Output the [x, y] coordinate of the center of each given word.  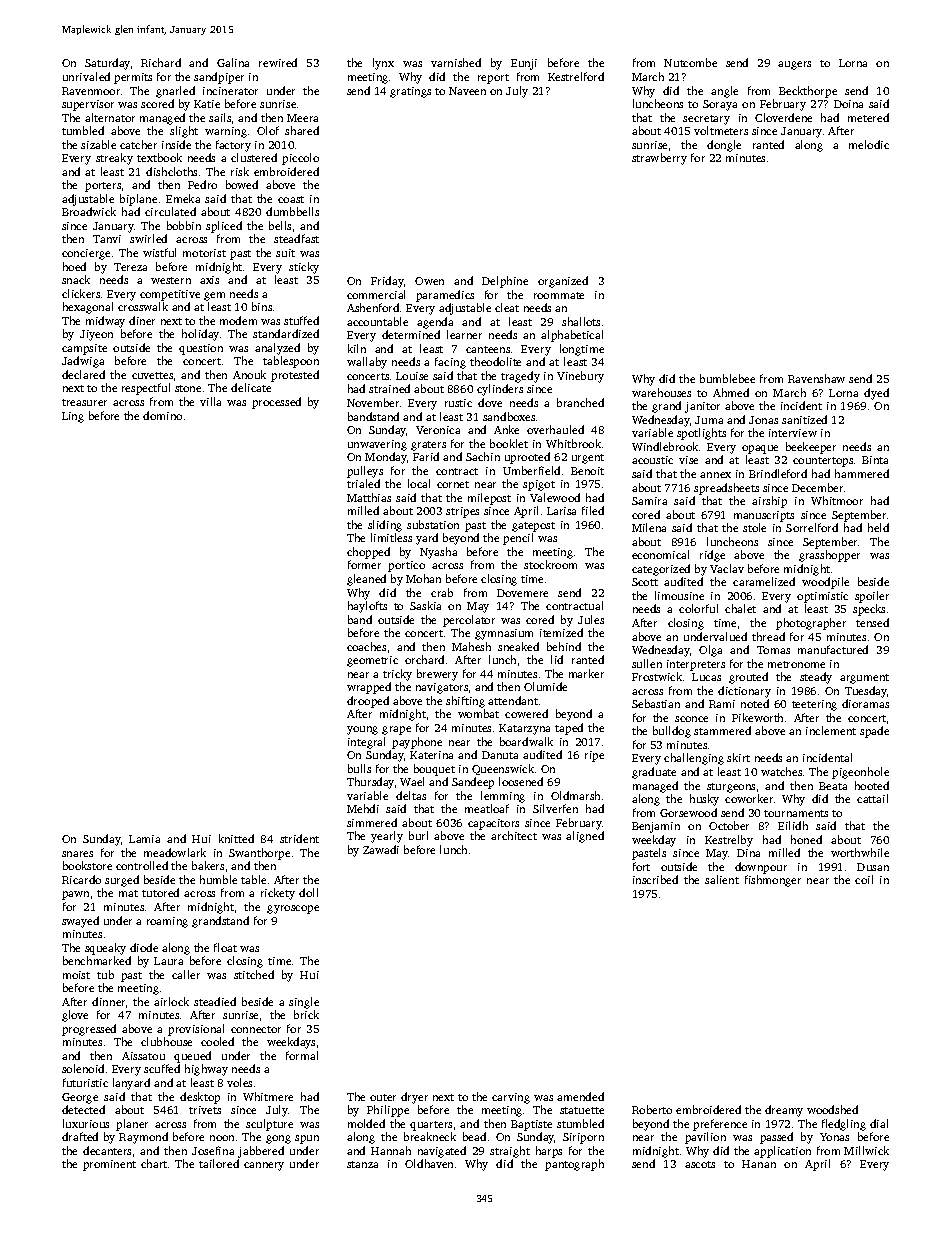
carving [511, 1098]
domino [162, 415]
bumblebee [727, 378]
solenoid [83, 1068]
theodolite [495, 361]
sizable [98, 144]
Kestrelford [576, 76]
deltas [411, 795]
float [225, 947]
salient [722, 879]
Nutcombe [690, 62]
